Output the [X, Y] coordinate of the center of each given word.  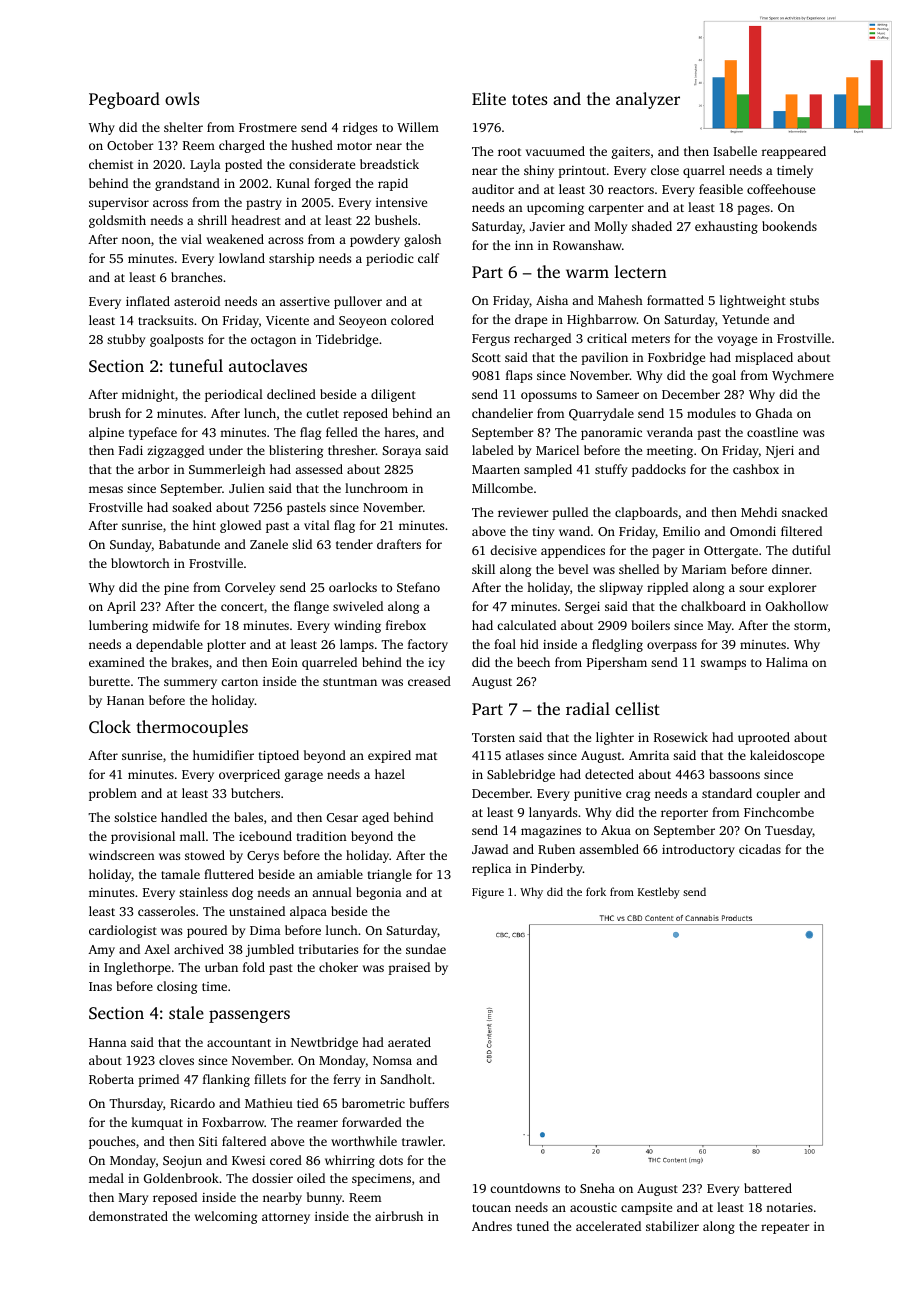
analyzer [648, 100]
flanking [226, 1080]
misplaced [764, 358]
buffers [429, 1103]
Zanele [269, 544]
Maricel [557, 450]
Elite [489, 98]
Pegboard [124, 100]
